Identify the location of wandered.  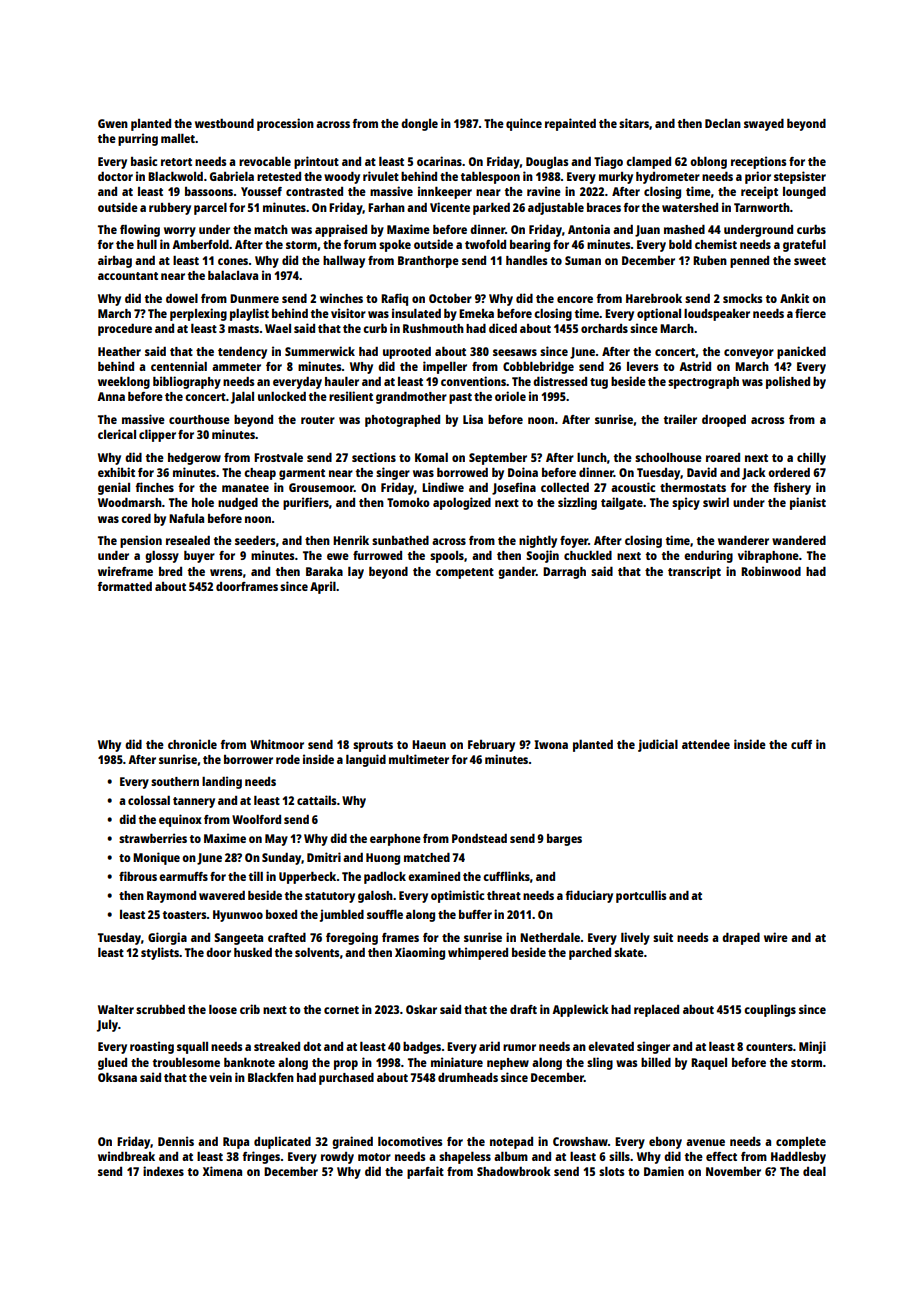
(799, 540).
